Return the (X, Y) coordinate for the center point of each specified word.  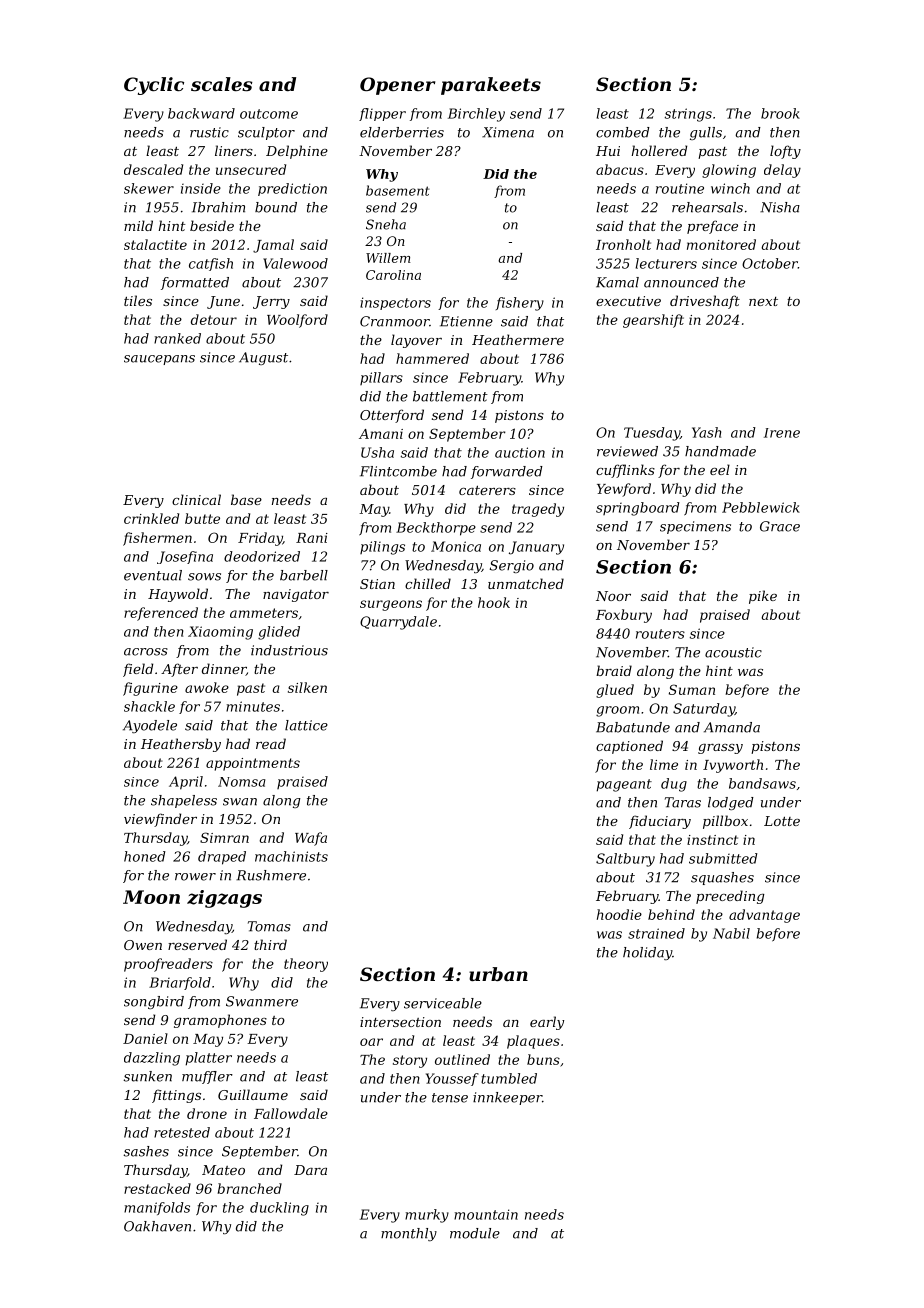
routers (660, 634)
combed (623, 132)
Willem (388, 258)
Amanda (732, 727)
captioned (629, 747)
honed (145, 856)
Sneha (386, 224)
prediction (292, 189)
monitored (721, 244)
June (223, 302)
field (138, 670)
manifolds (157, 1208)
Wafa (311, 839)
